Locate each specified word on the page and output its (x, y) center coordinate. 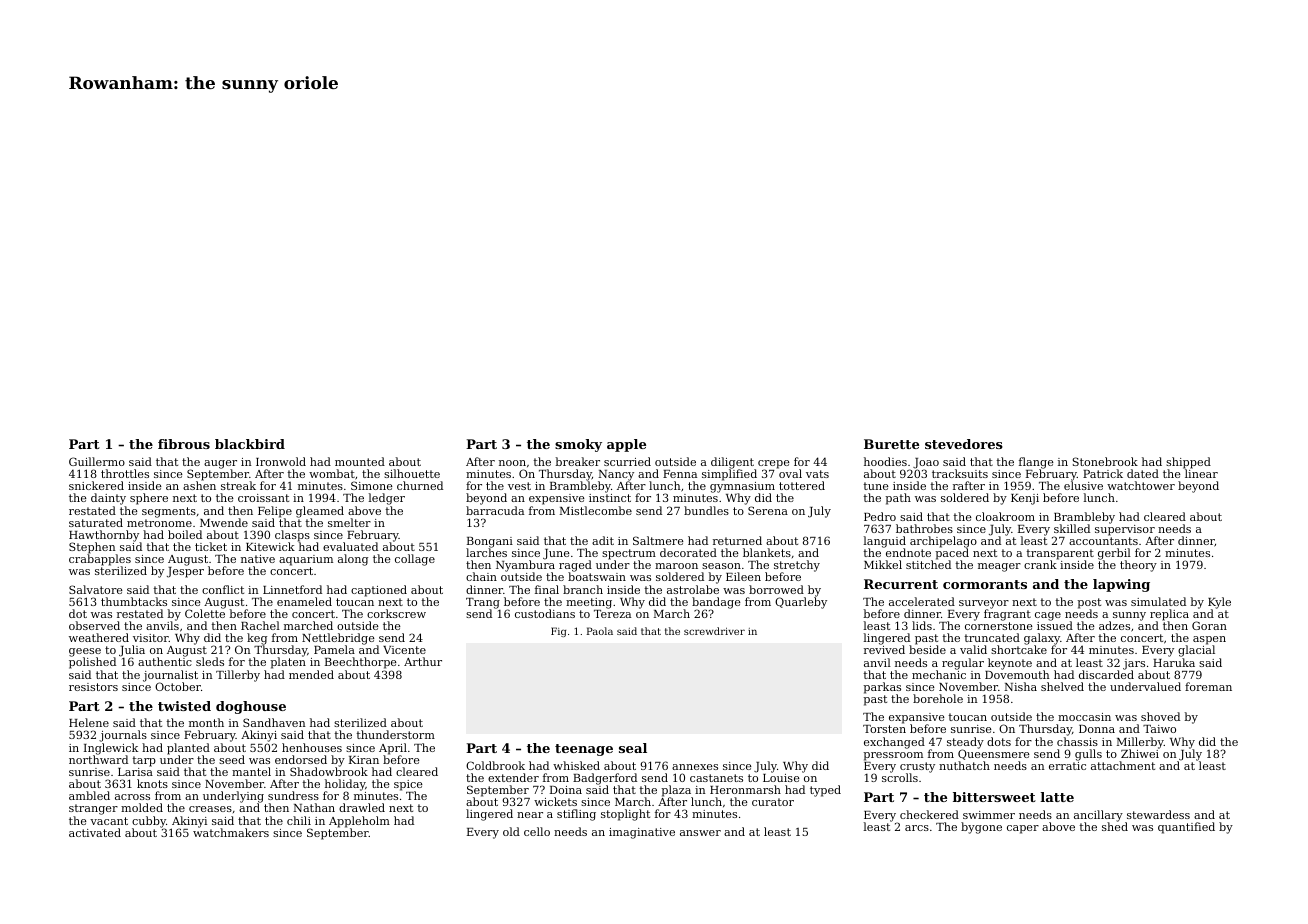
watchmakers (231, 832)
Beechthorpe (361, 663)
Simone (372, 485)
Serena (768, 510)
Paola (600, 631)
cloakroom (1005, 516)
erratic (1067, 766)
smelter (349, 522)
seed (232, 759)
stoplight (625, 815)
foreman (1208, 686)
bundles (706, 510)
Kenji (1025, 499)
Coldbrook (495, 765)
